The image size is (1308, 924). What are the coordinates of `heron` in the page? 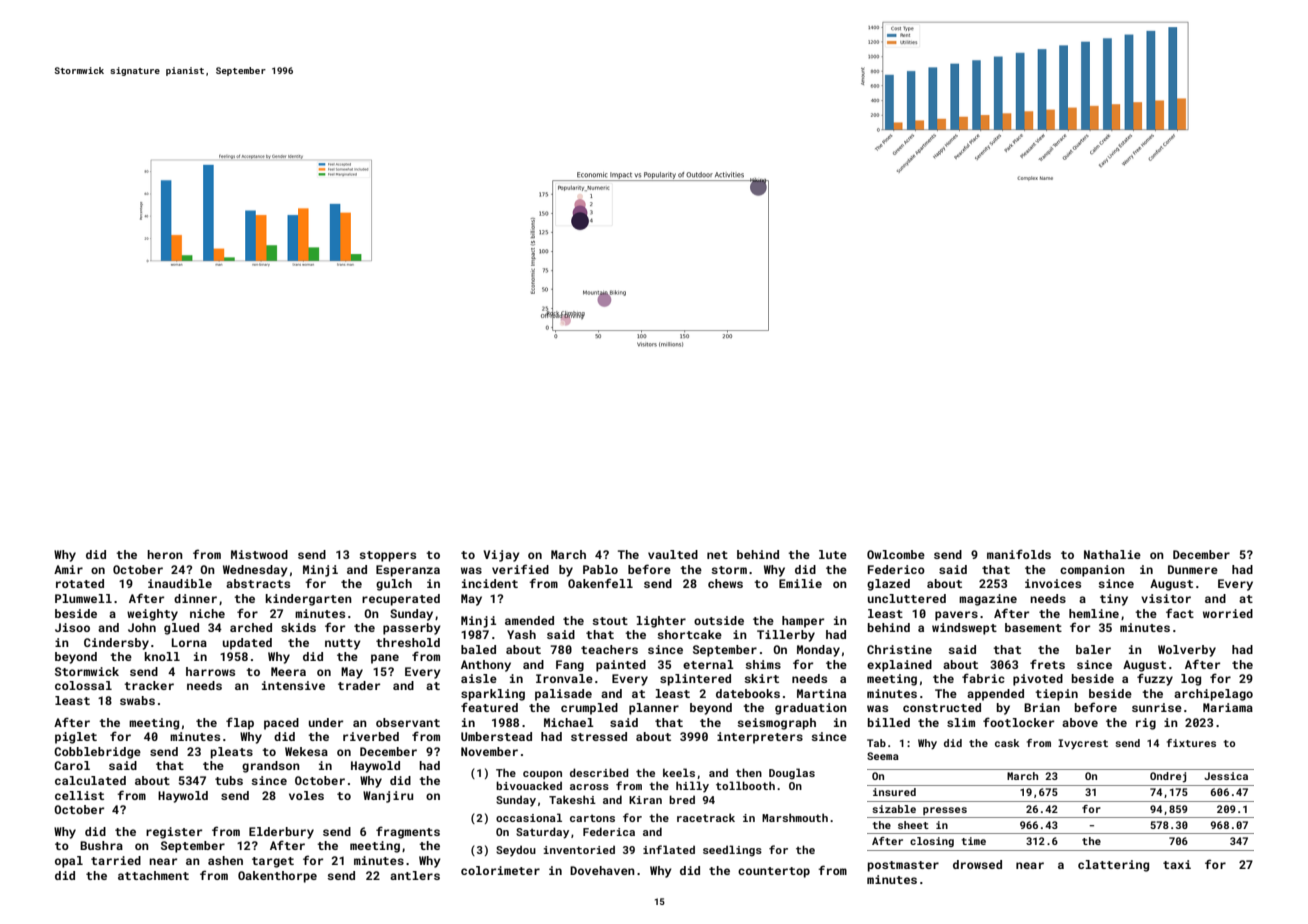 It's located at (165, 554).
